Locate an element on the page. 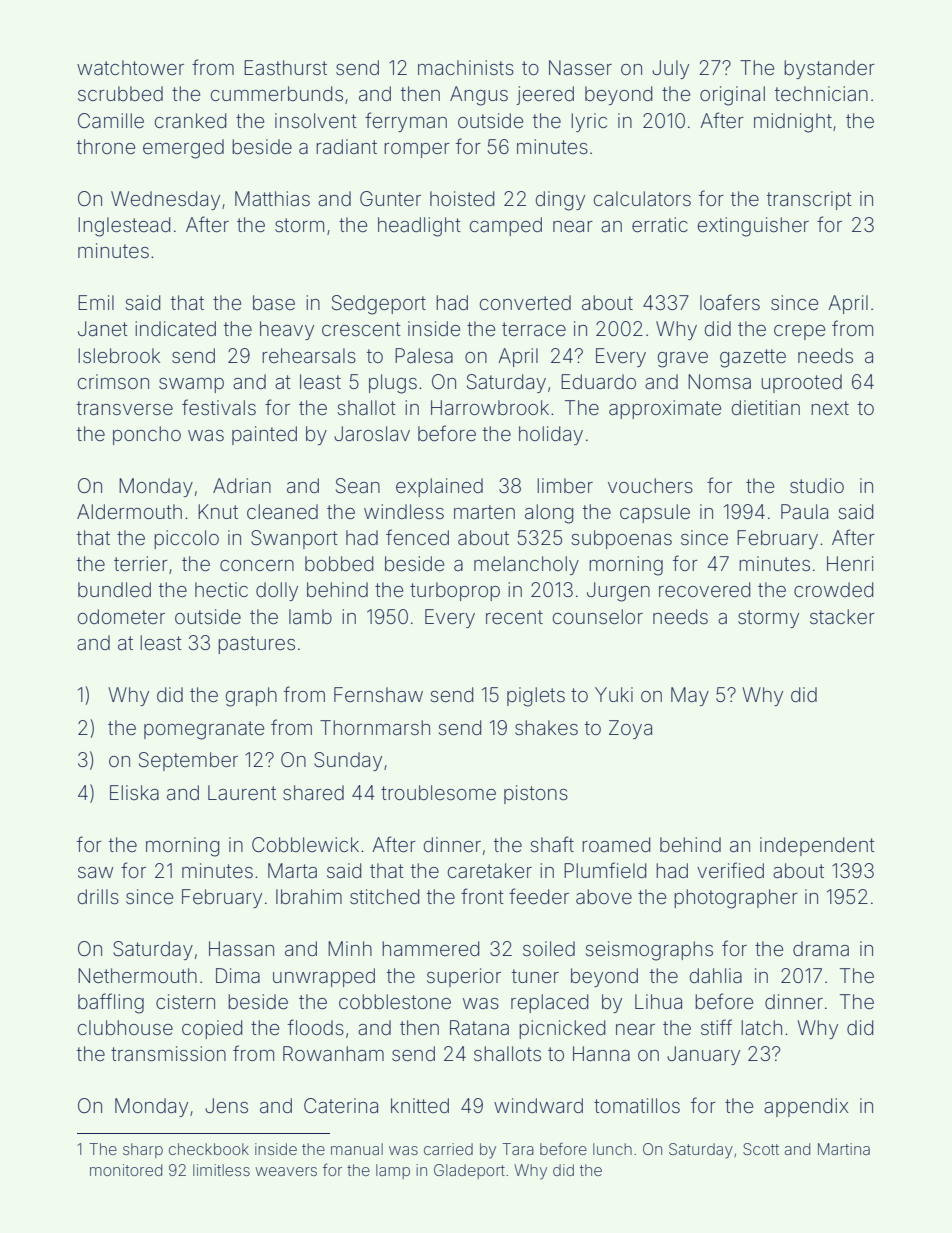  troublesome is located at coordinates (438, 792).
